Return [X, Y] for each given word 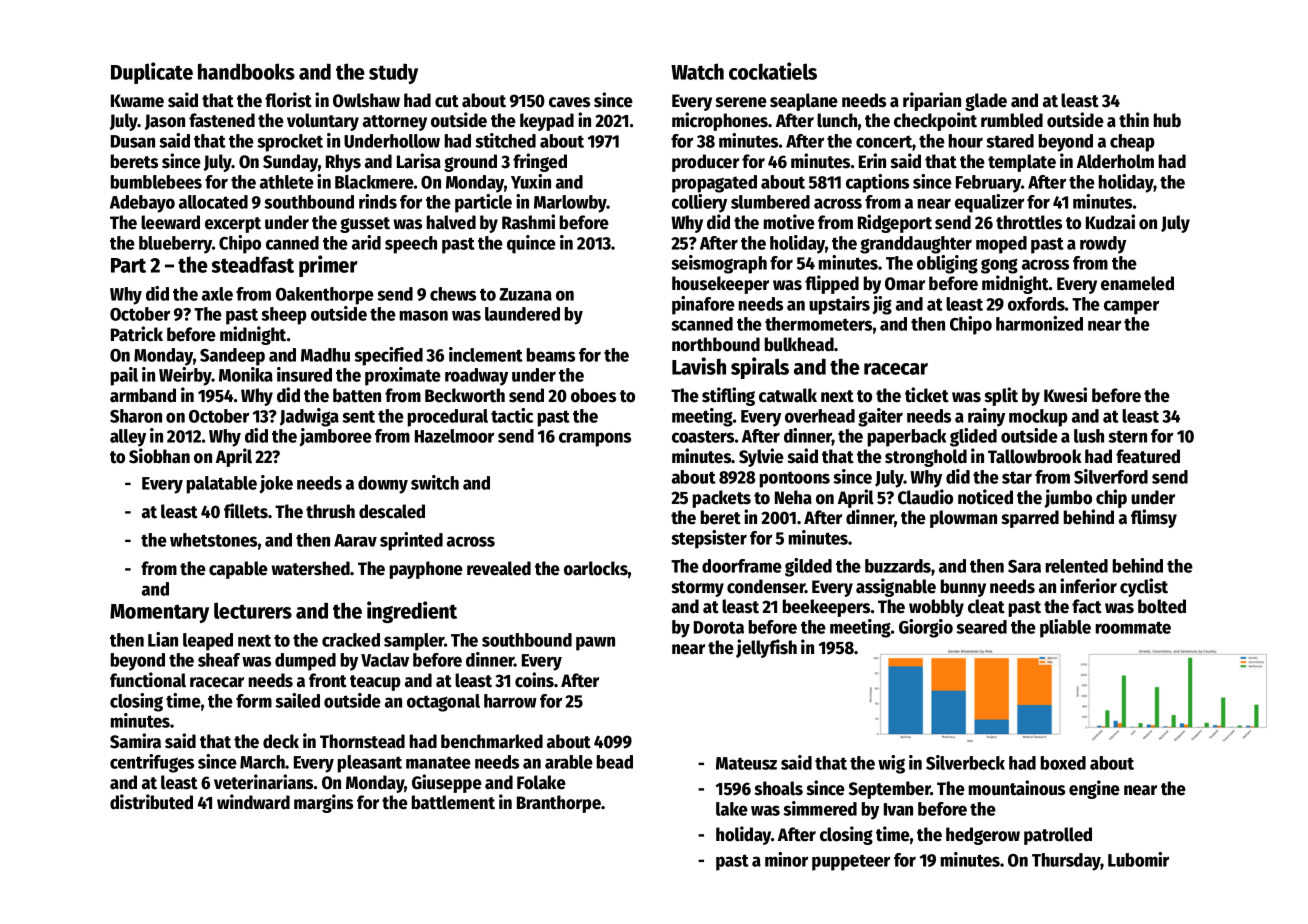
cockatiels [773, 71]
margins [323, 803]
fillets [246, 511]
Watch [697, 71]
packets [722, 499]
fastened [222, 120]
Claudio [925, 497]
